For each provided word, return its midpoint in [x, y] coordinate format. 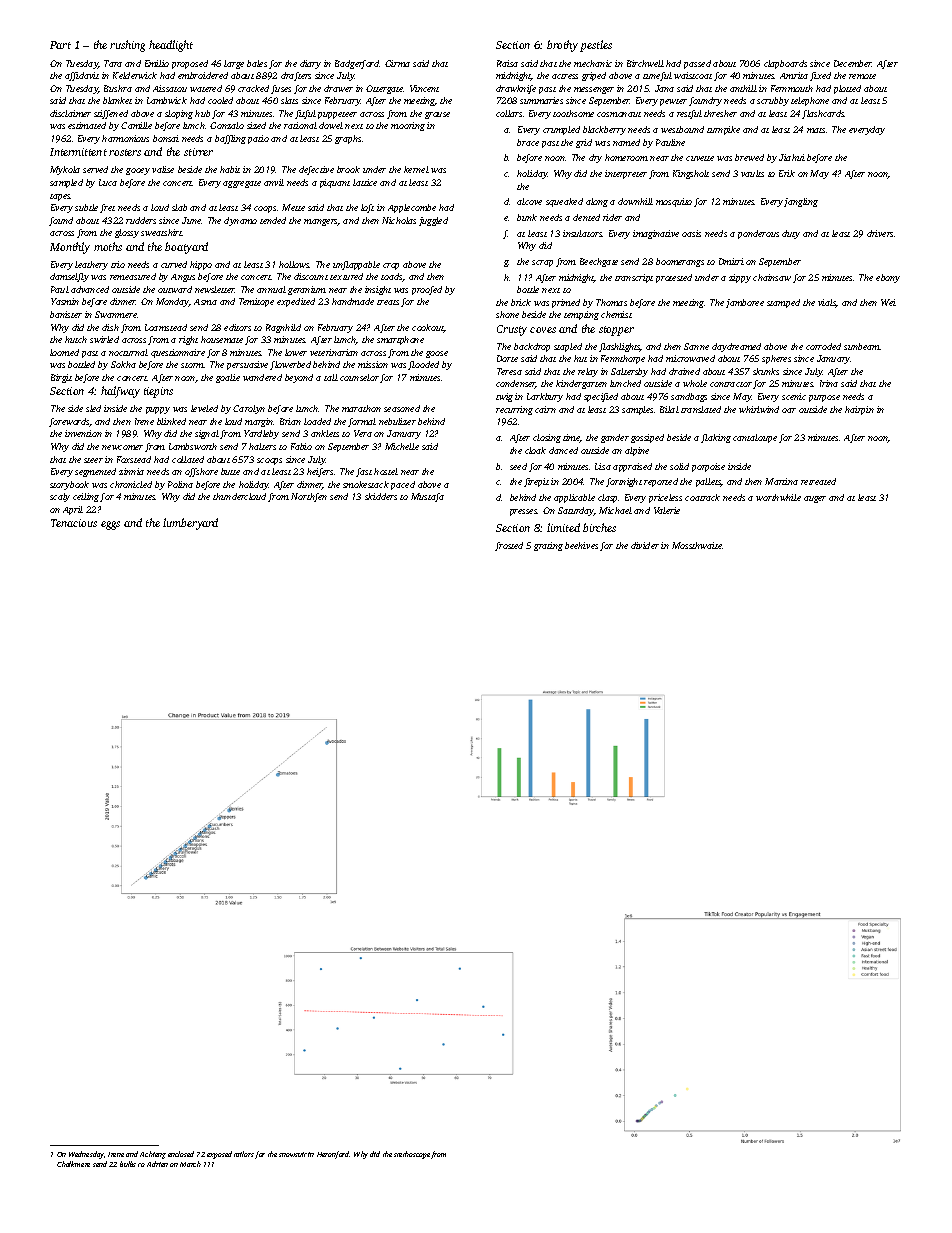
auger [815, 499]
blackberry [604, 130]
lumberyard [190, 524]
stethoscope [412, 1155]
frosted [509, 546]
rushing [127, 46]
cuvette [700, 158]
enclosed [181, 1154]
